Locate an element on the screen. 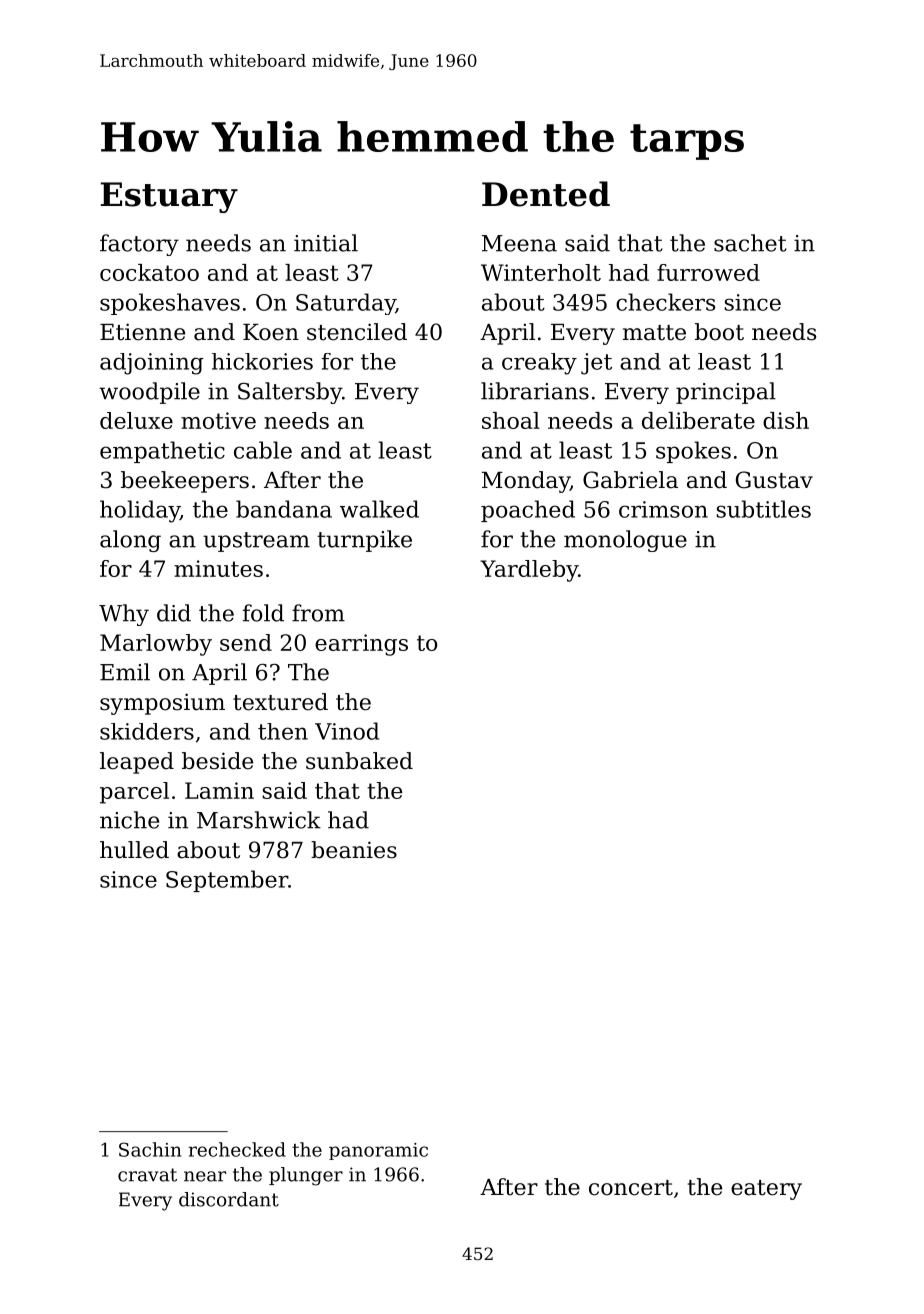 This screenshot has height=1314, width=924. subtitles is located at coordinates (763, 509).
